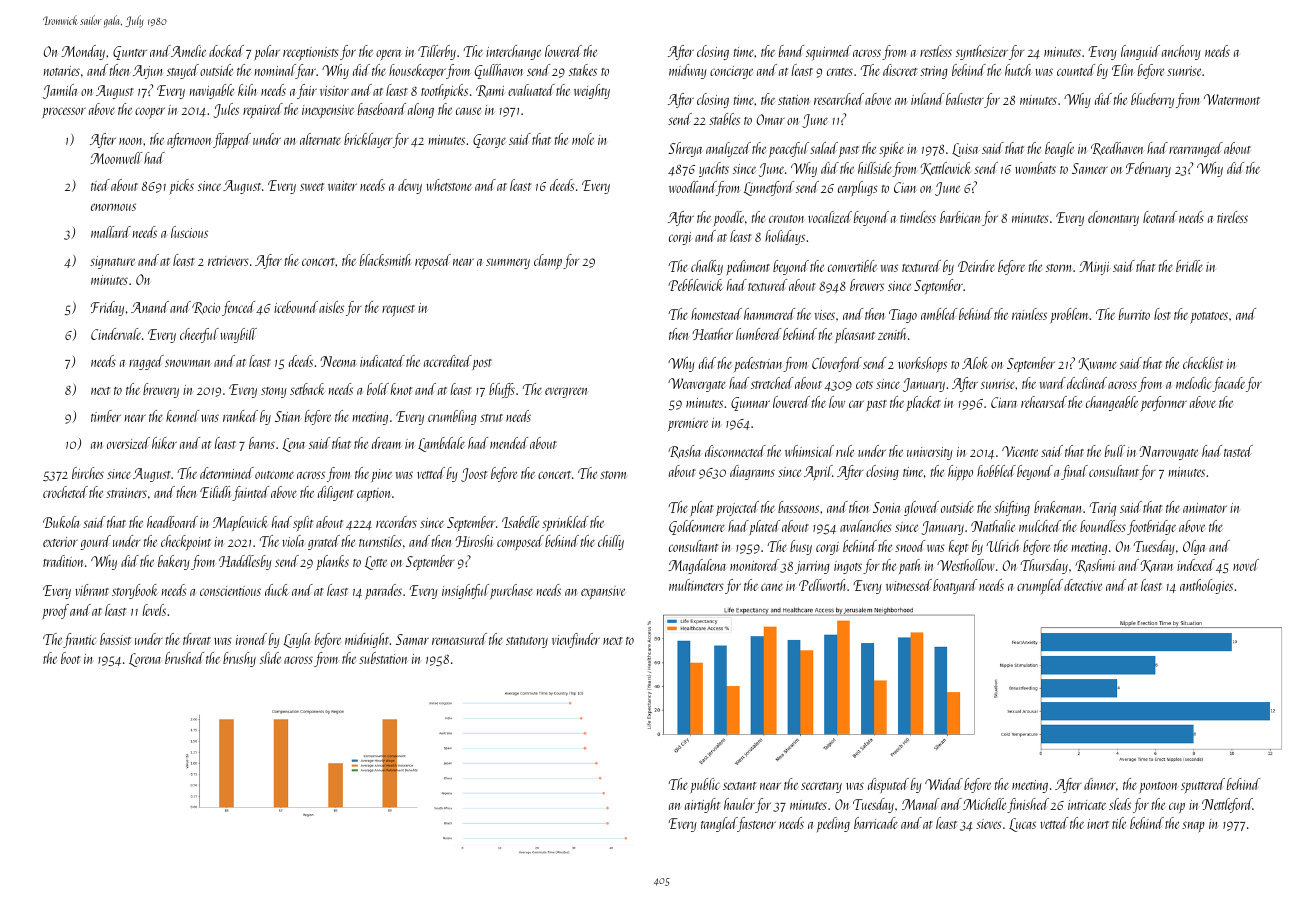 This document has height=924, width=1308. I want to click on lumbered, so click(758, 334).
